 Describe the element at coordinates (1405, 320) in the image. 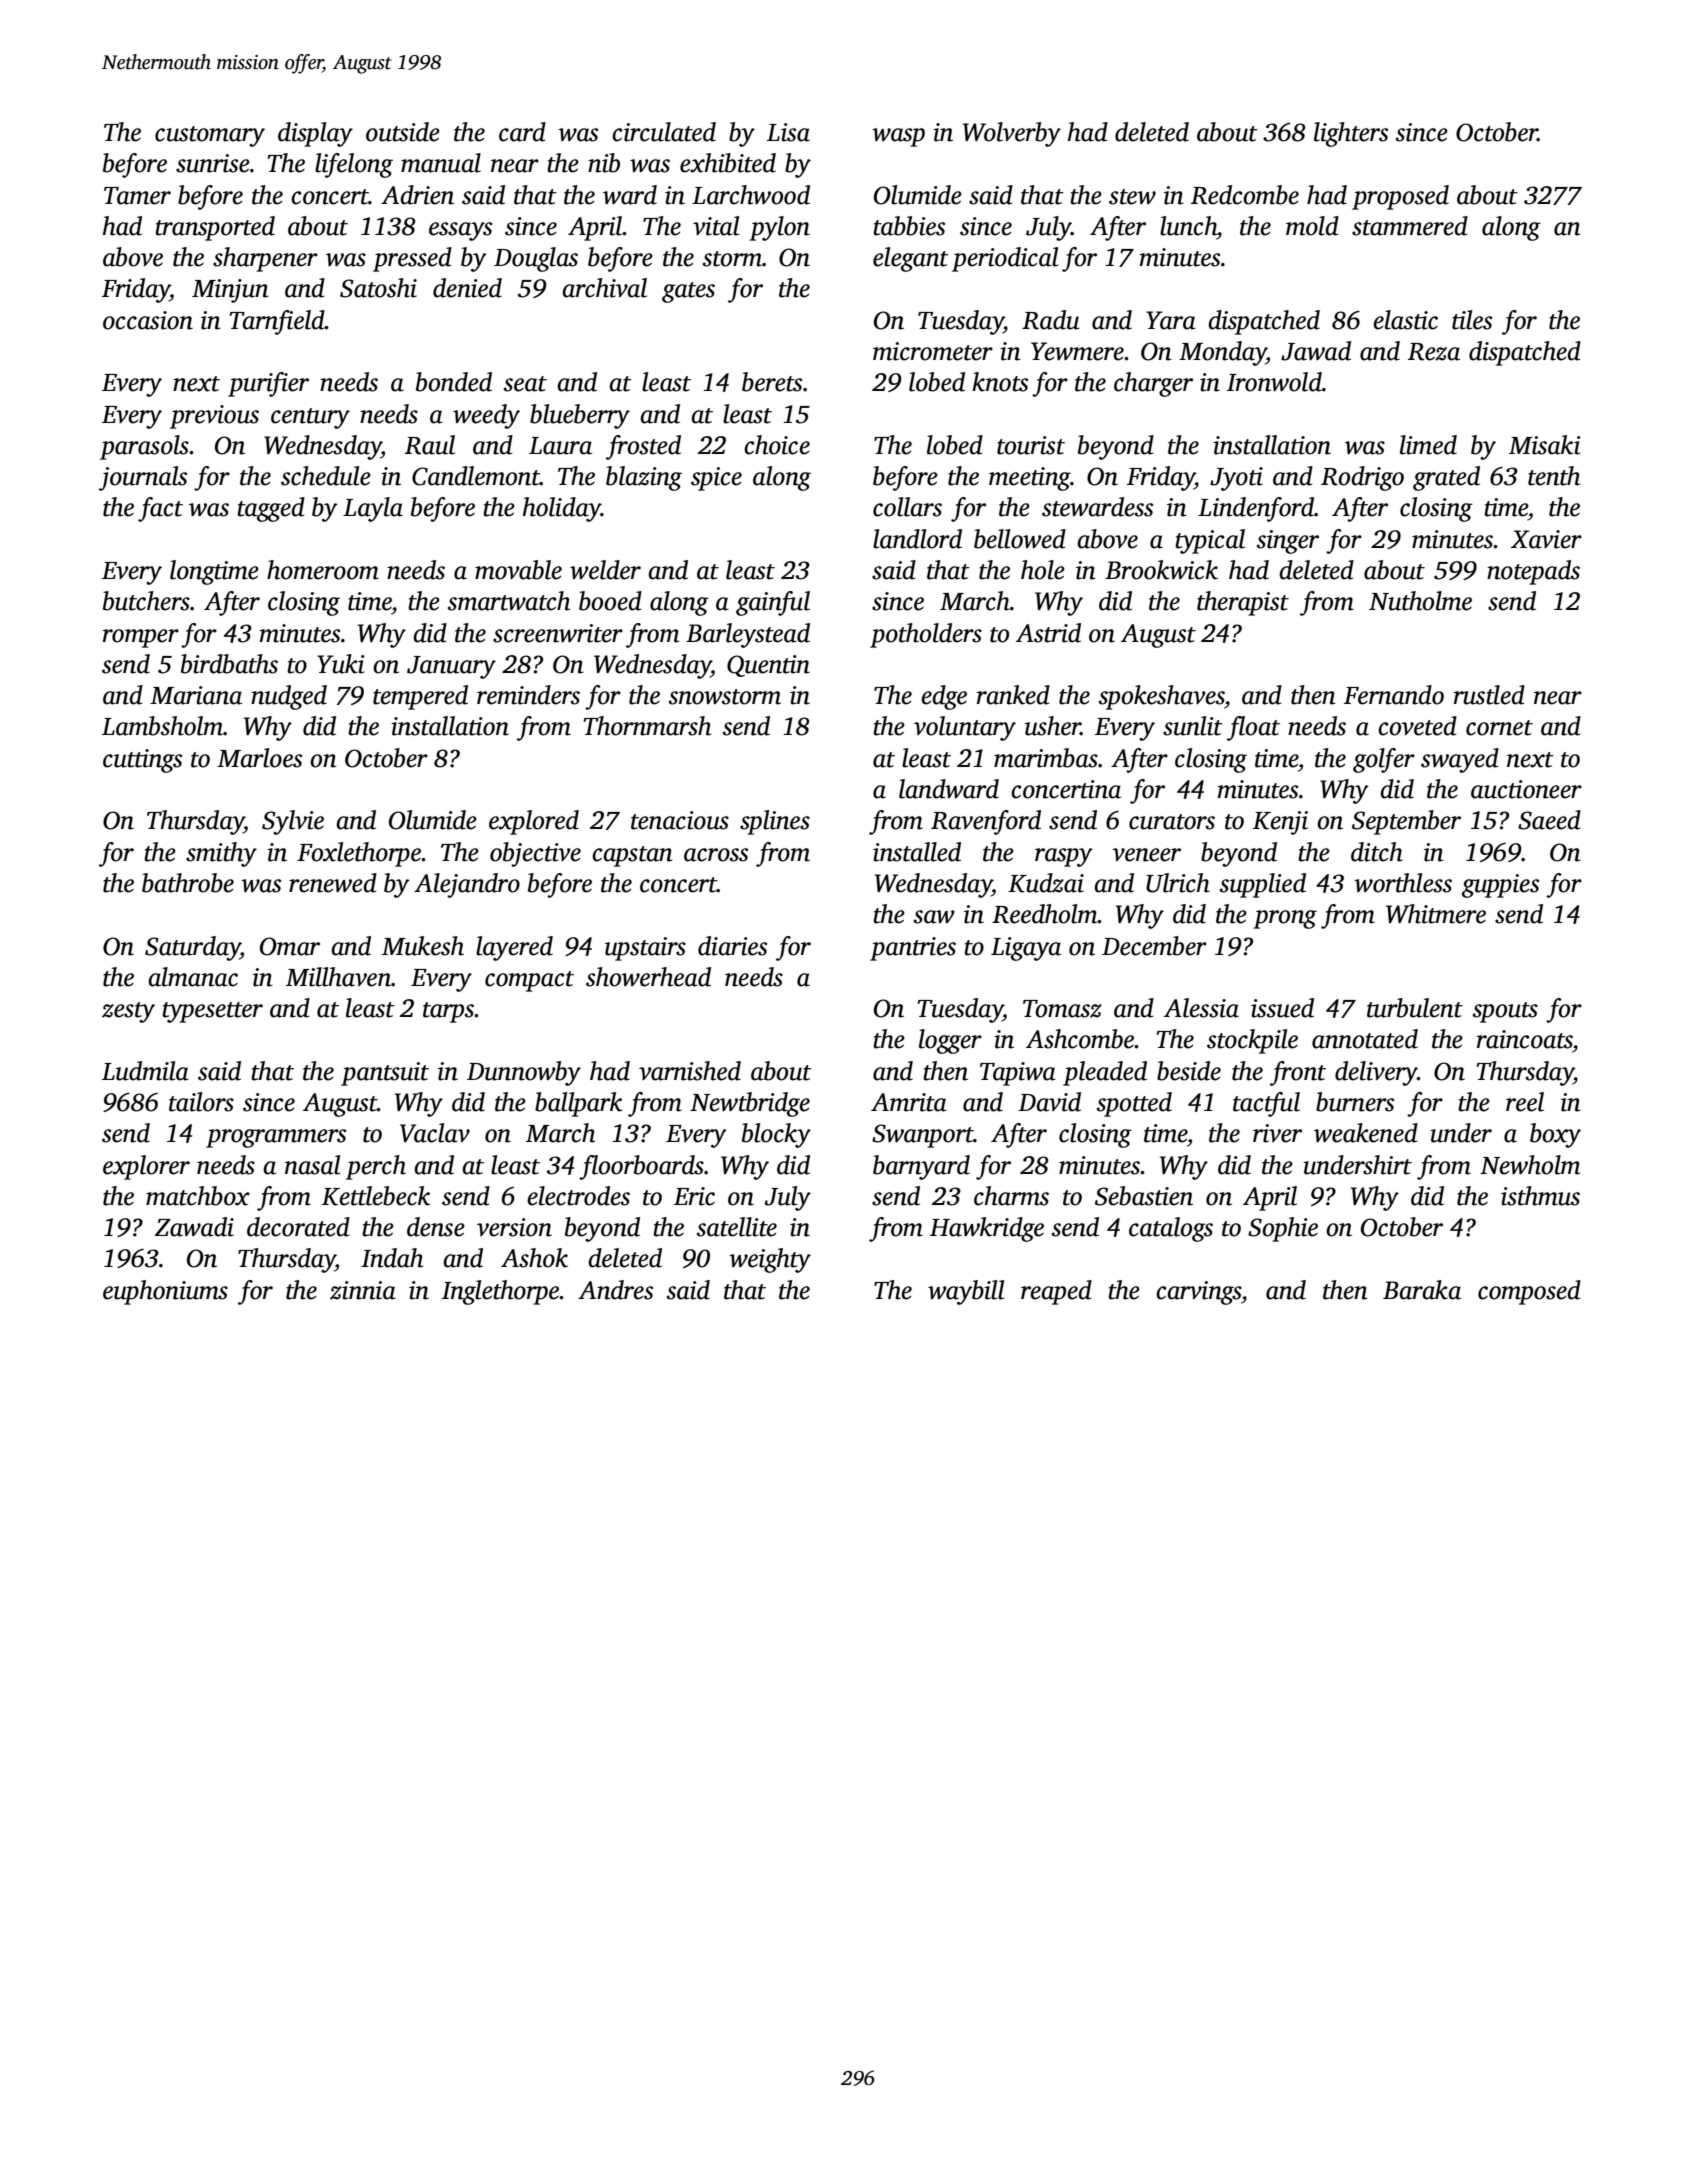

I see `elastic` at that location.
